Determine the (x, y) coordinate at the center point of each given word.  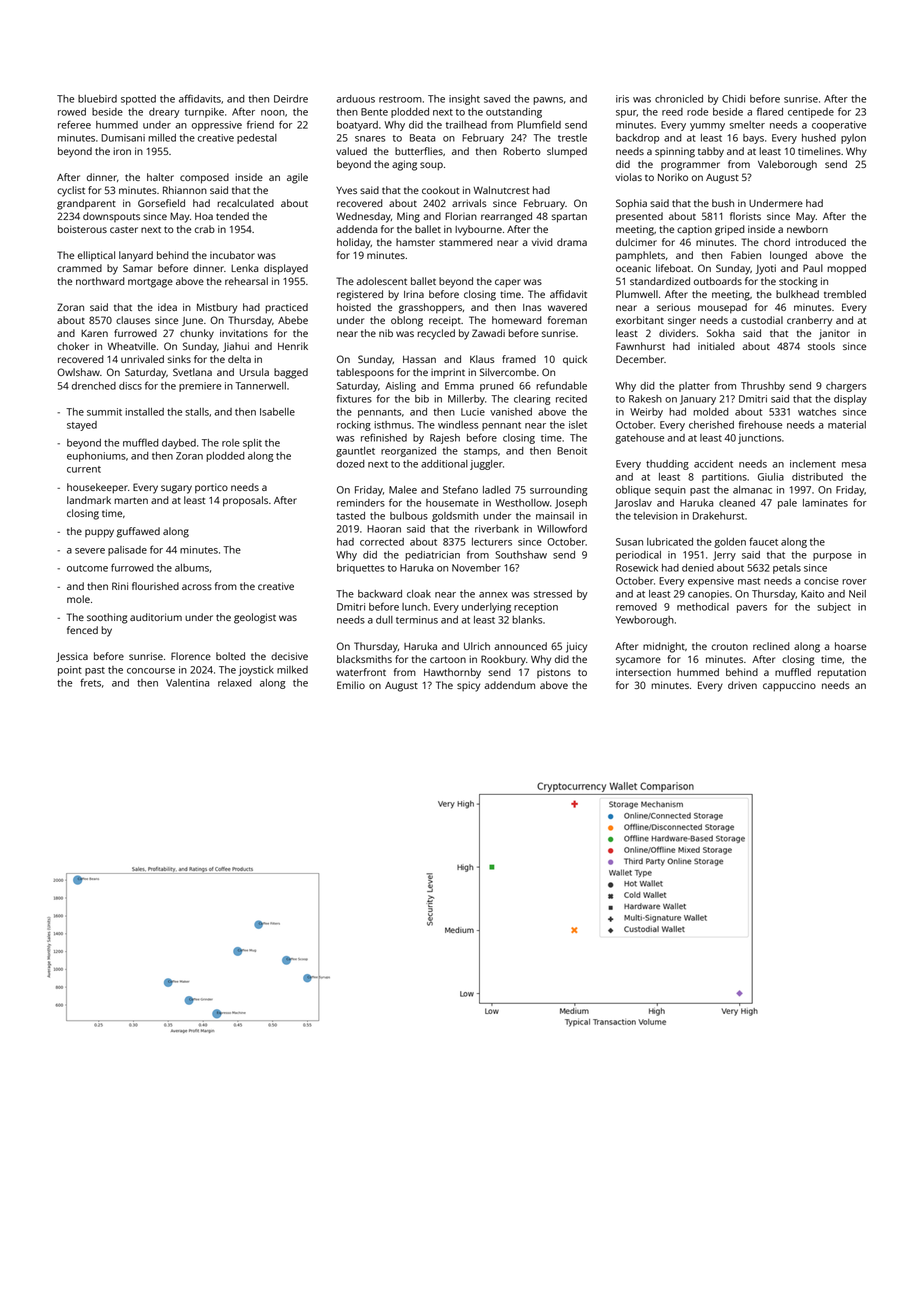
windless (458, 425)
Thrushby (763, 387)
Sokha (721, 333)
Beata (422, 138)
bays (753, 139)
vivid (542, 242)
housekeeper (97, 488)
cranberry (809, 321)
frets (90, 682)
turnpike (204, 113)
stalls (197, 412)
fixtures (354, 398)
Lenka (244, 268)
